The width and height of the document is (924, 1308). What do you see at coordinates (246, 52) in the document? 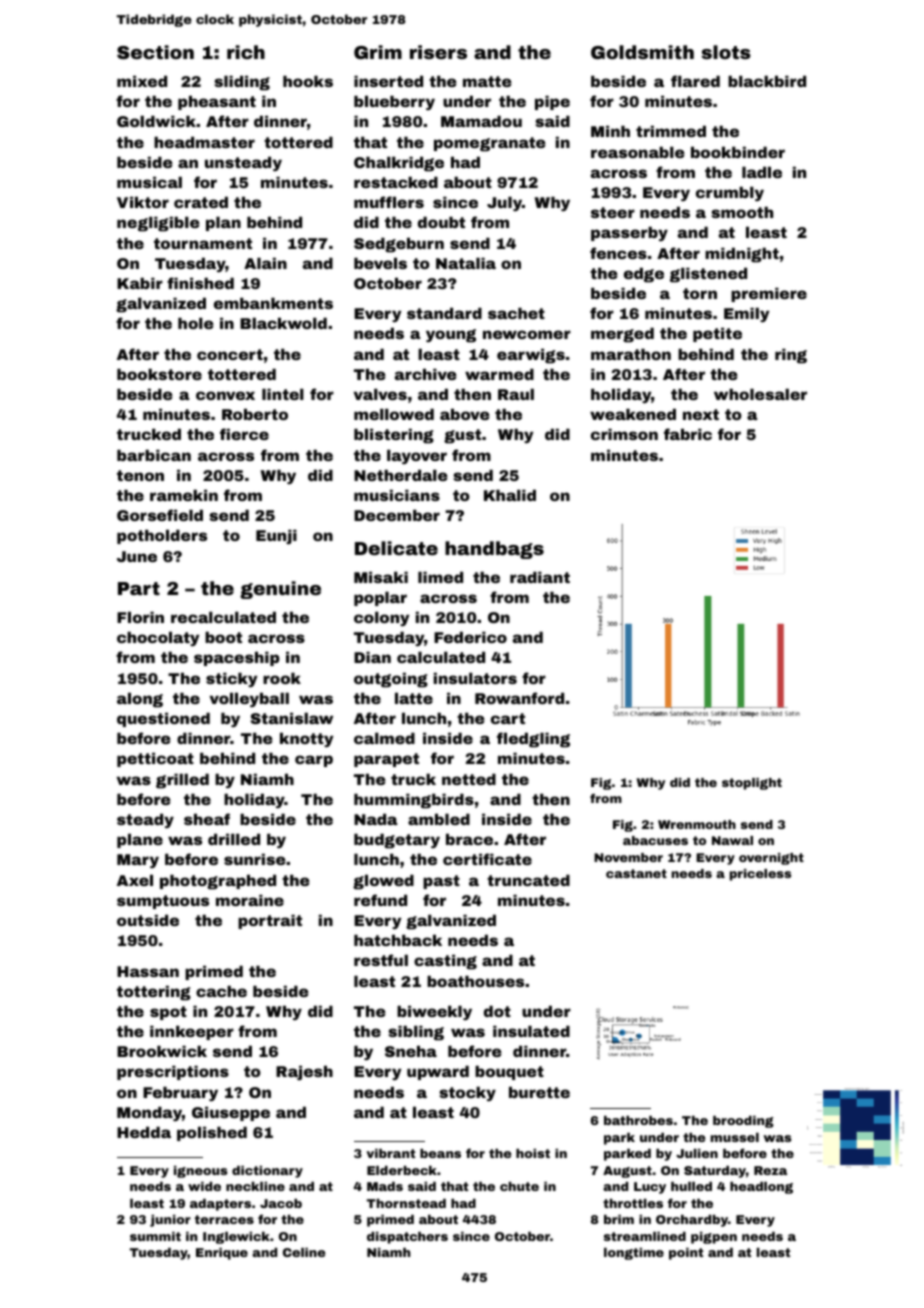
I see `rich` at bounding box center [246, 52].
